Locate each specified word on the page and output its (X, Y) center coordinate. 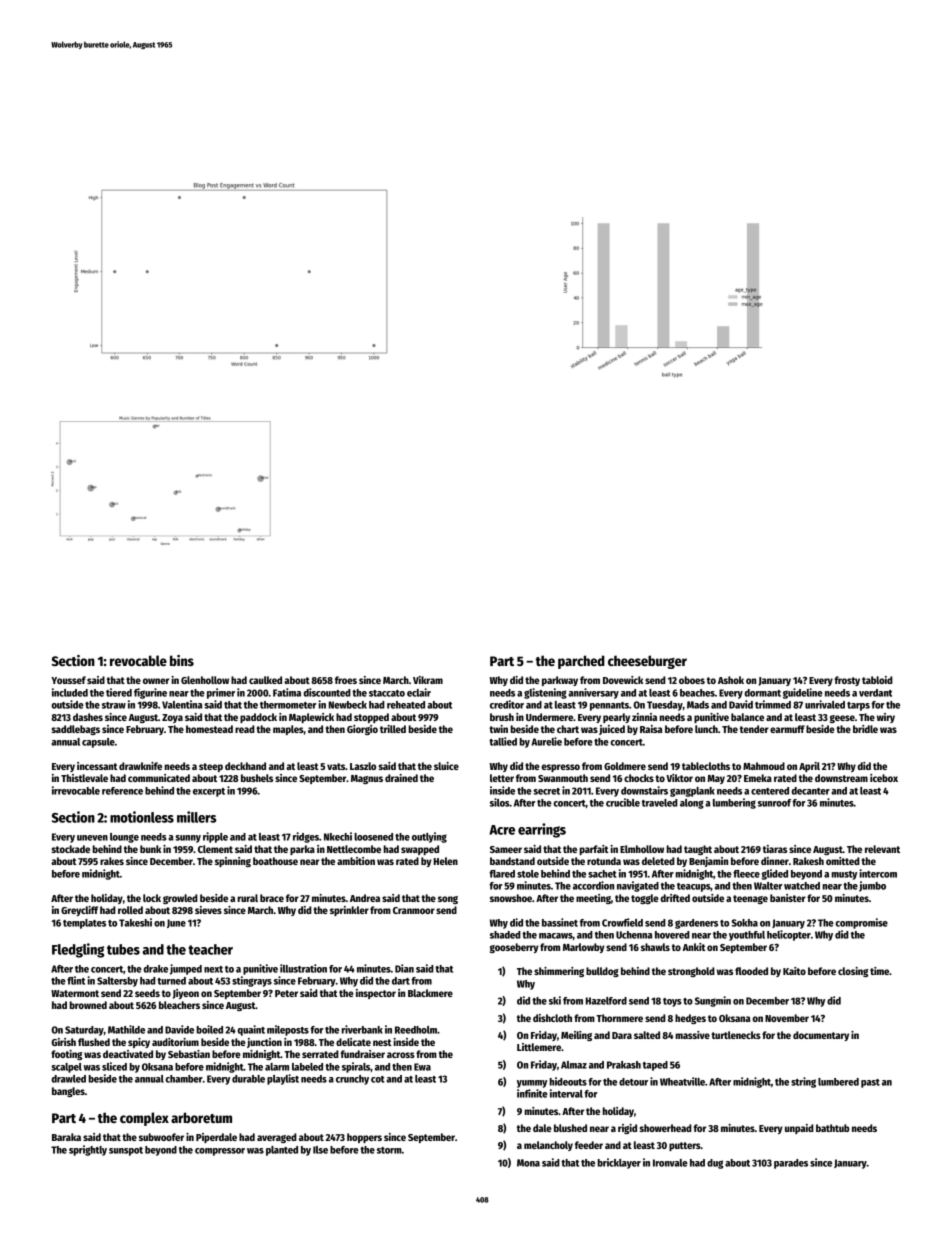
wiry (886, 718)
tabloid (877, 680)
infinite (532, 1093)
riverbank (362, 1029)
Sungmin (713, 1001)
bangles (68, 1092)
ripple (215, 837)
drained (401, 778)
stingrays (252, 981)
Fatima (287, 692)
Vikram (428, 680)
